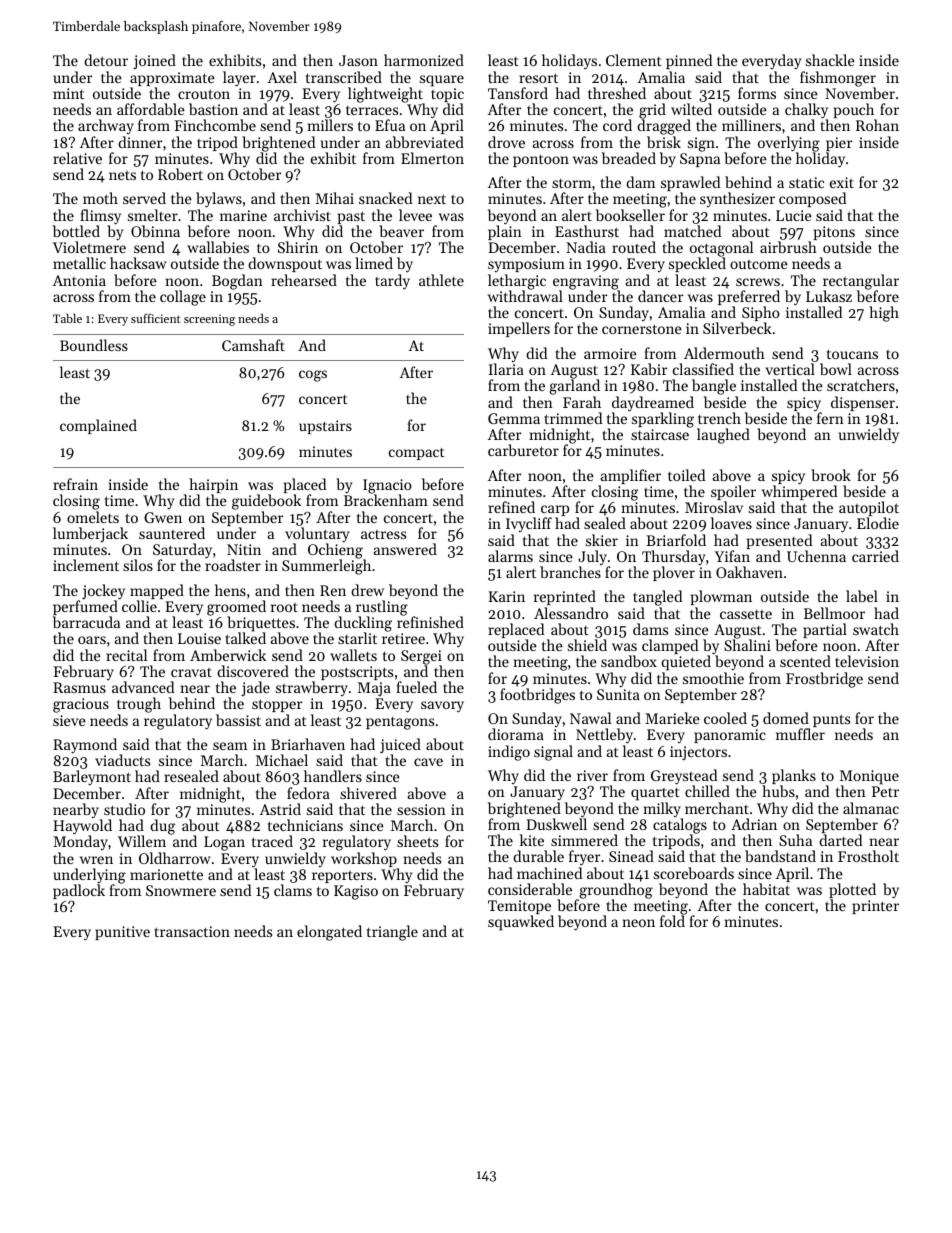  Describe the element at coordinates (244, 549) in the image. I see `Nitin` at that location.
